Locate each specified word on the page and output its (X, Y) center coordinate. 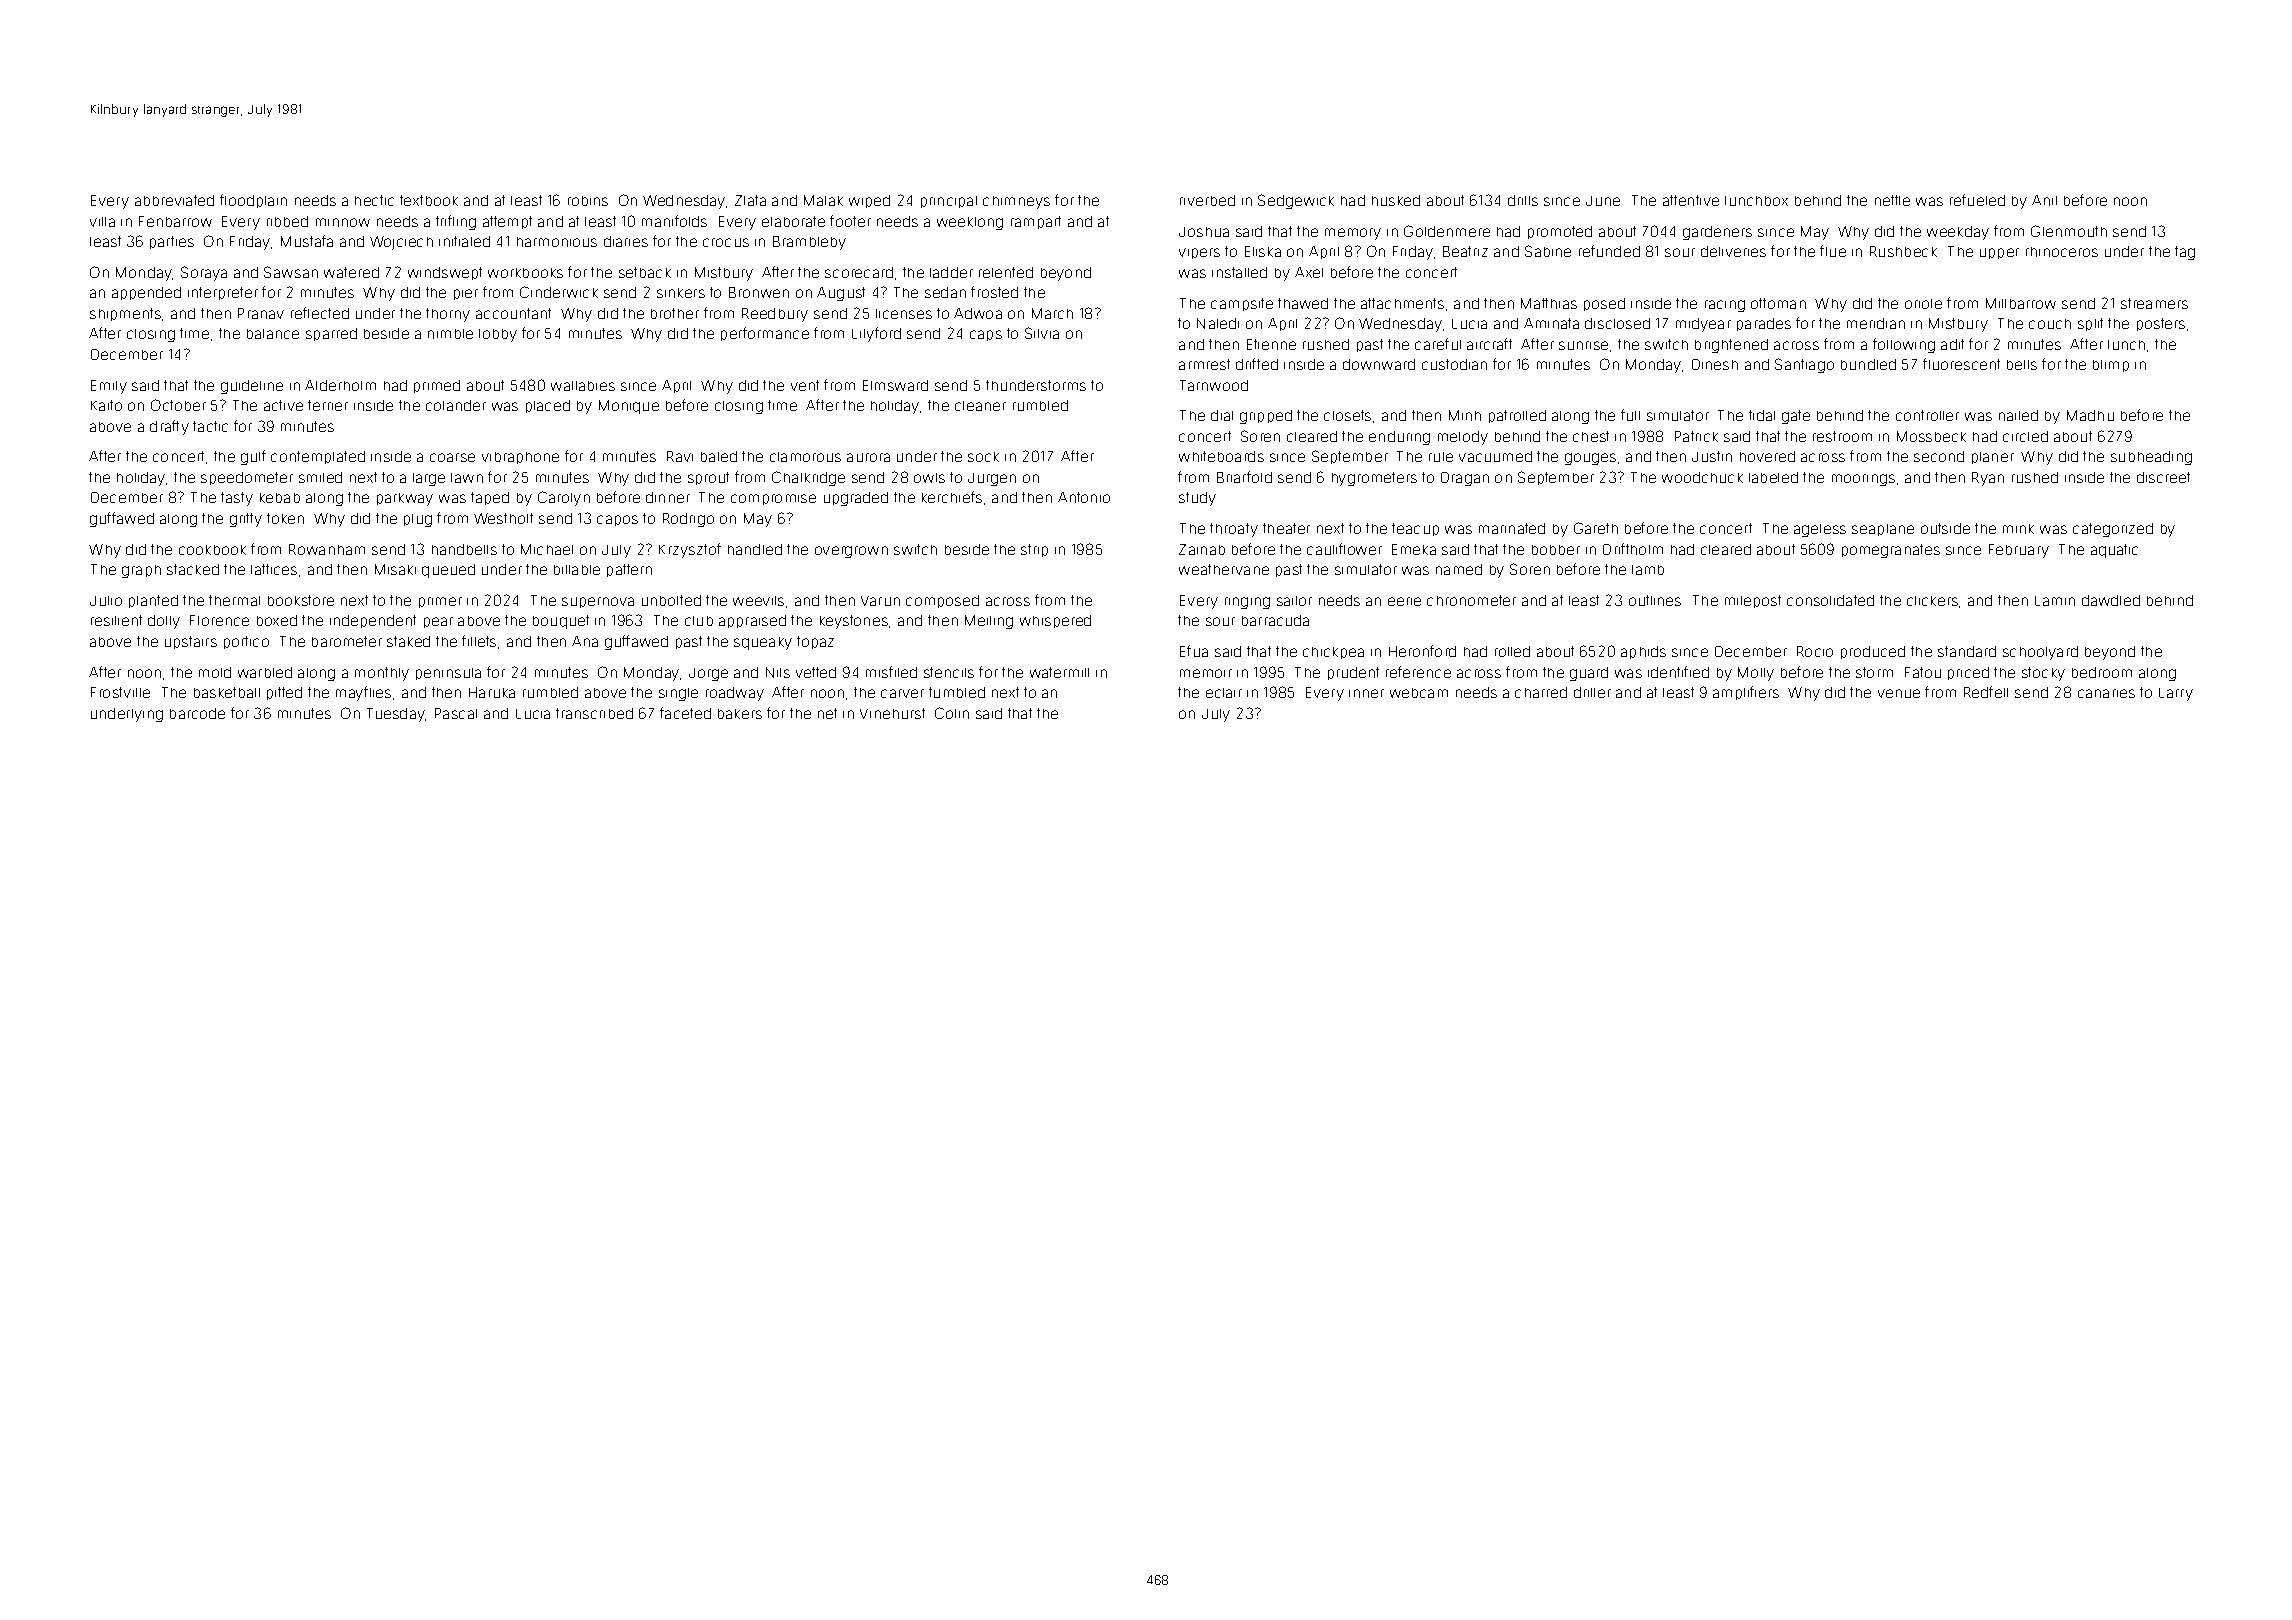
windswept (445, 273)
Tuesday (396, 715)
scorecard (859, 272)
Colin (952, 713)
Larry (2176, 694)
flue (1833, 251)
